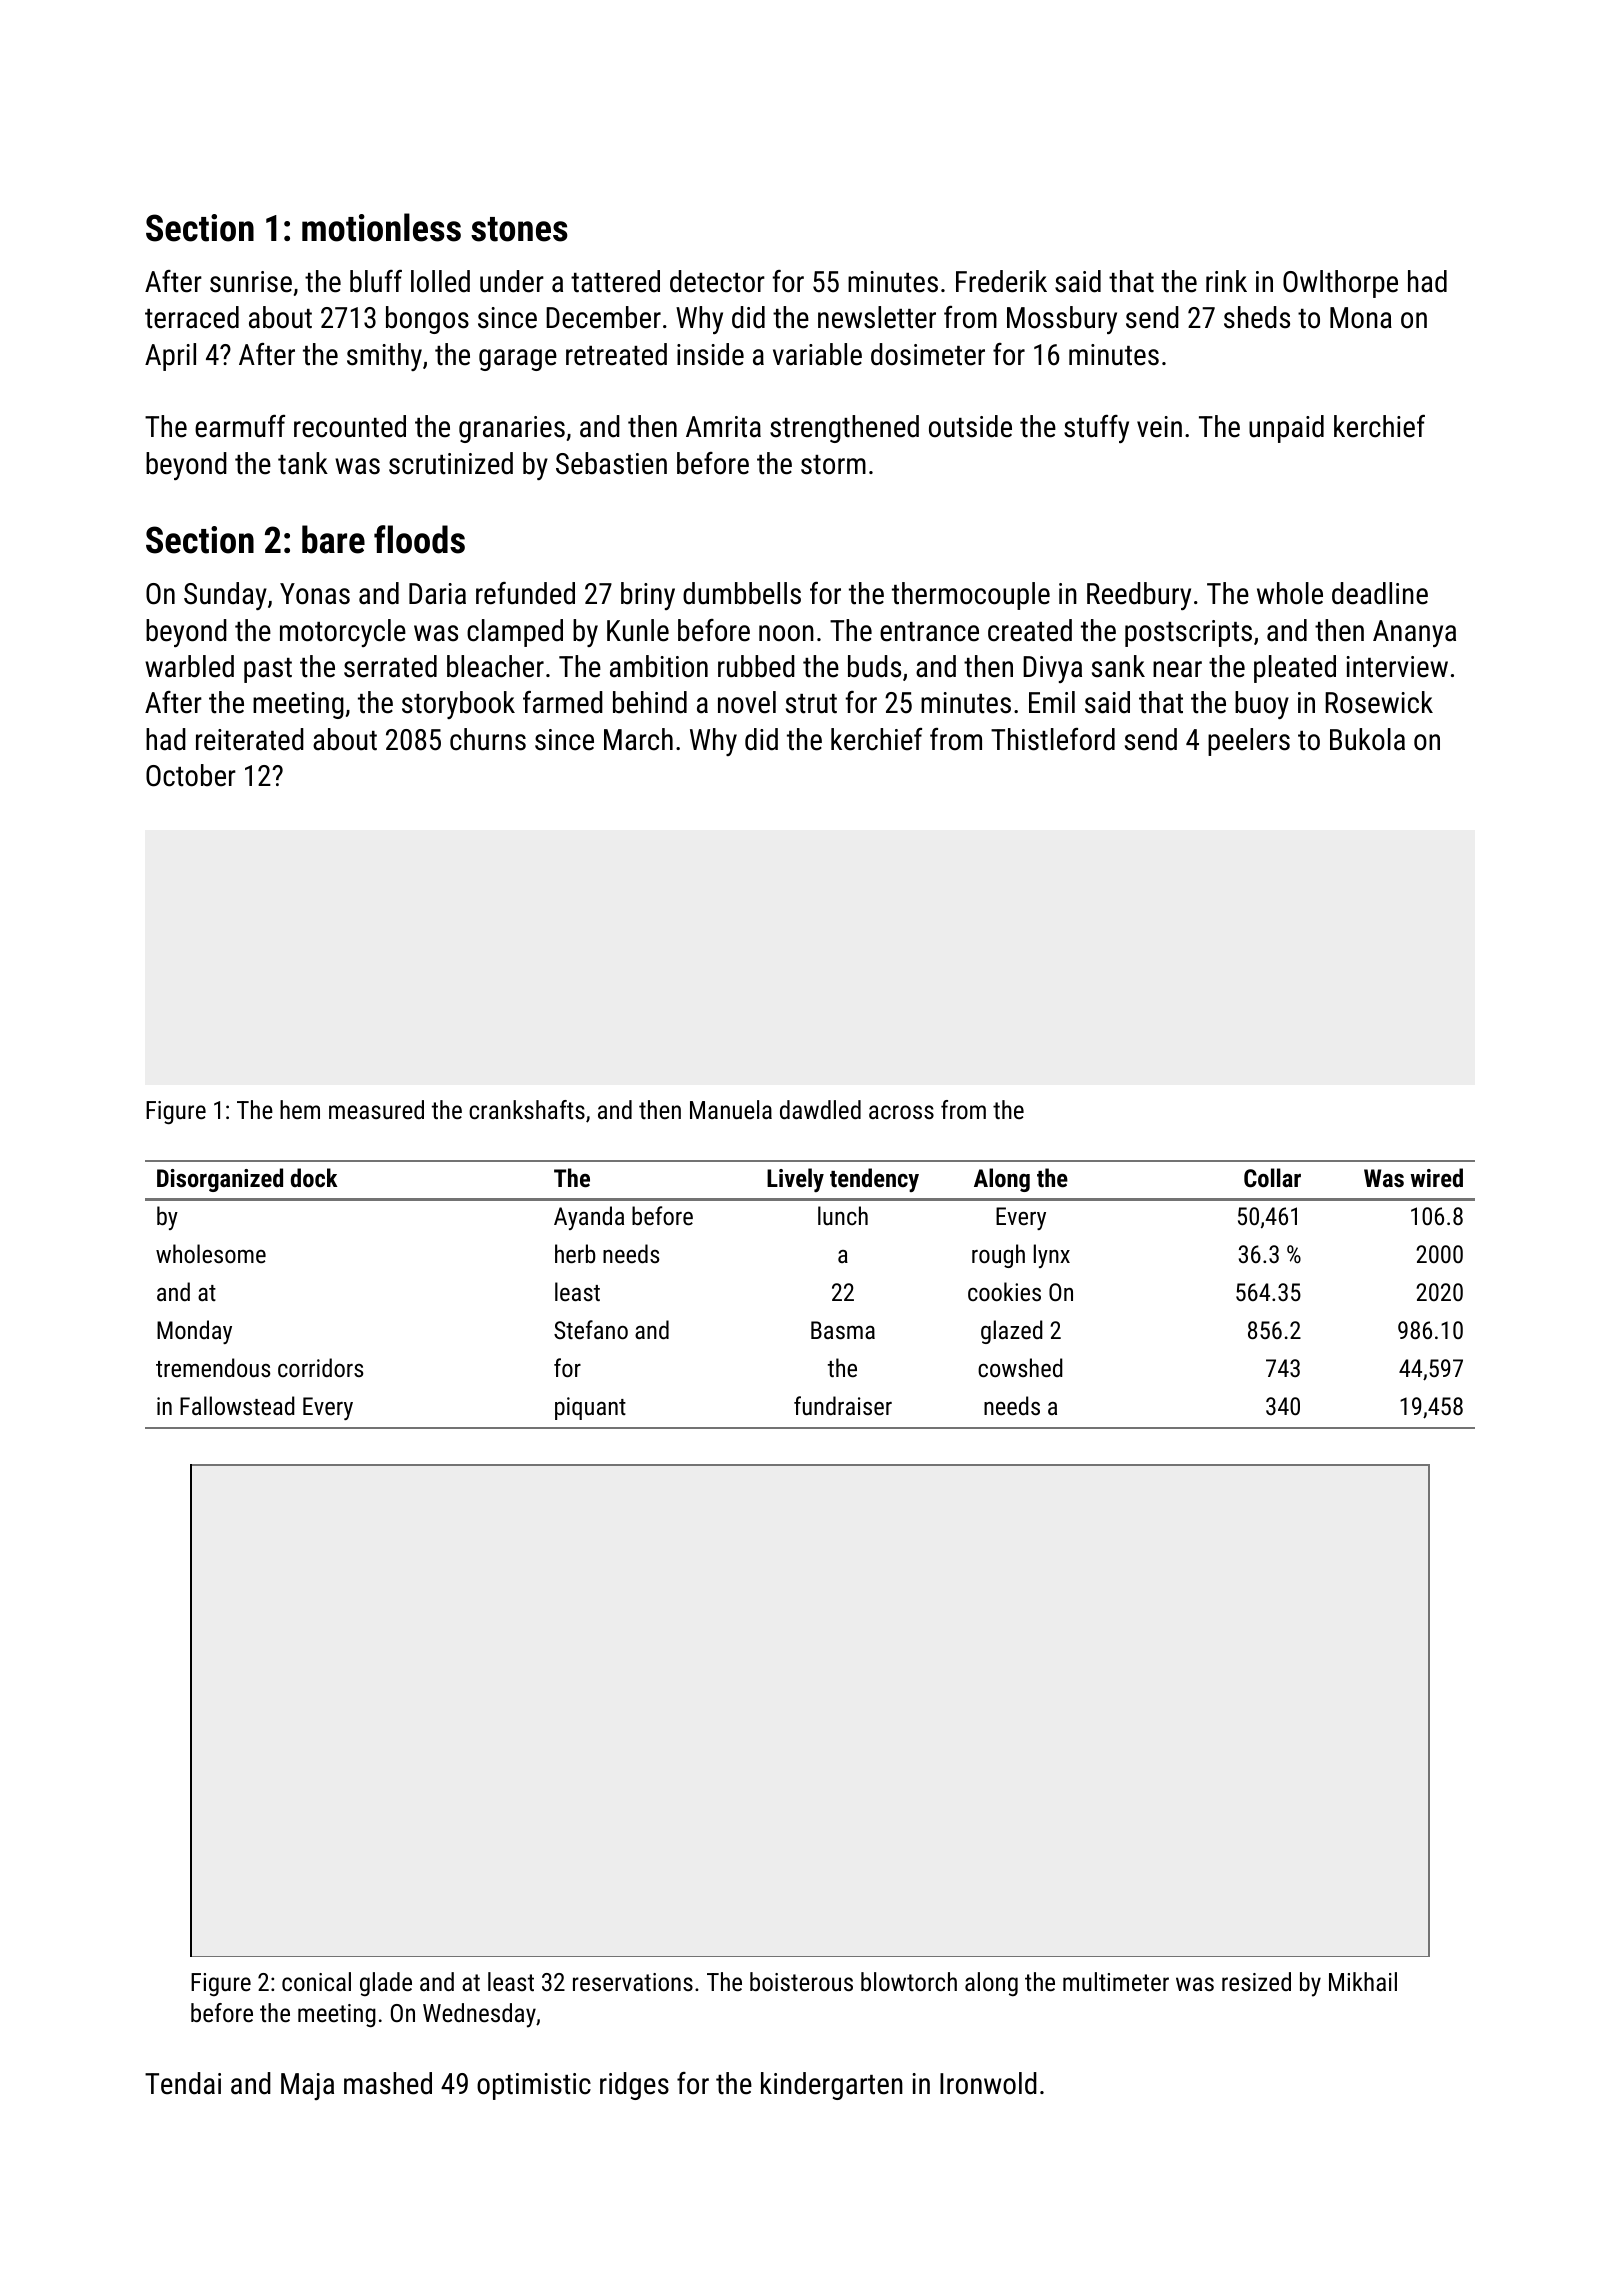  I want to click on sunrise, so click(251, 282).
